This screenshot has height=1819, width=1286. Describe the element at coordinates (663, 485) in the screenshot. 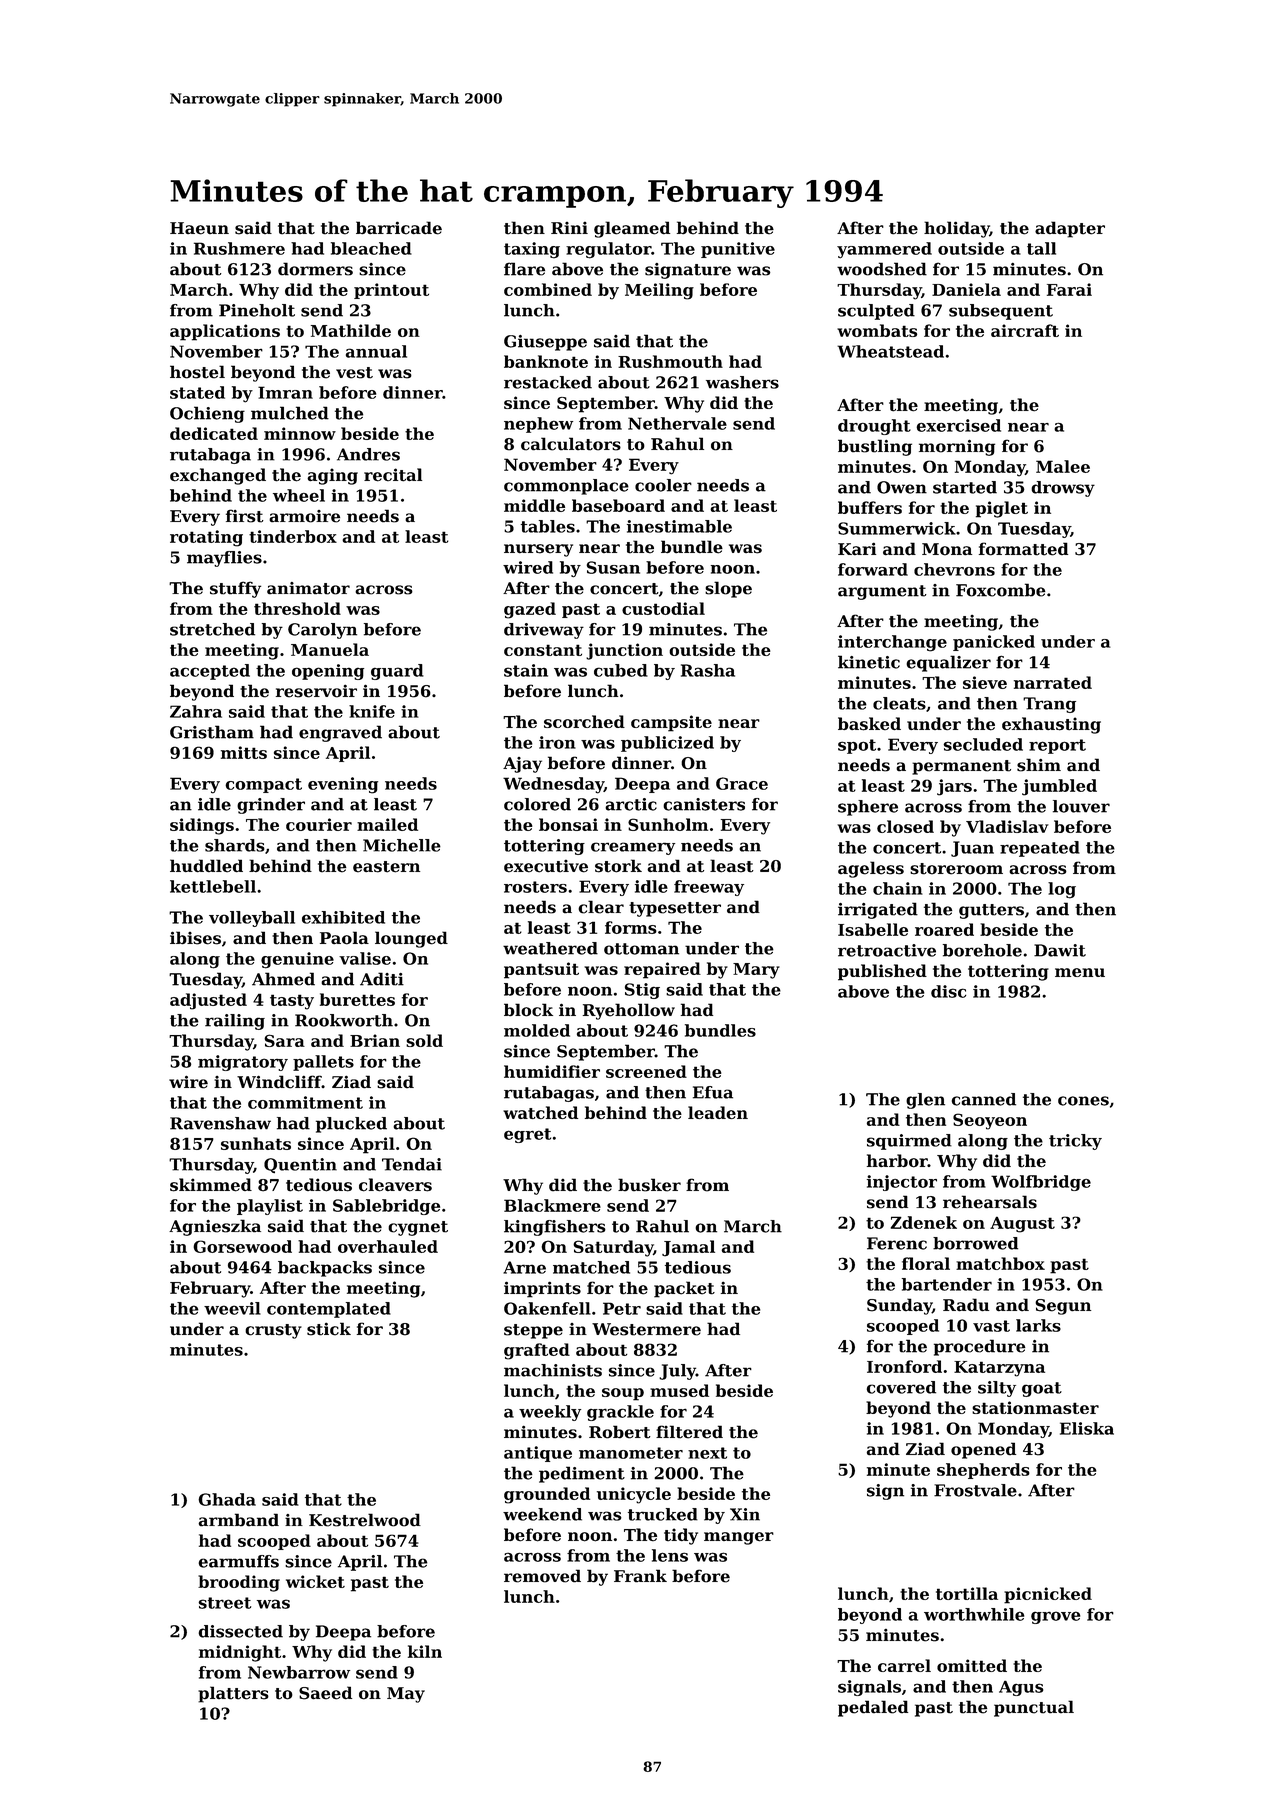

I see `cooler` at that location.
